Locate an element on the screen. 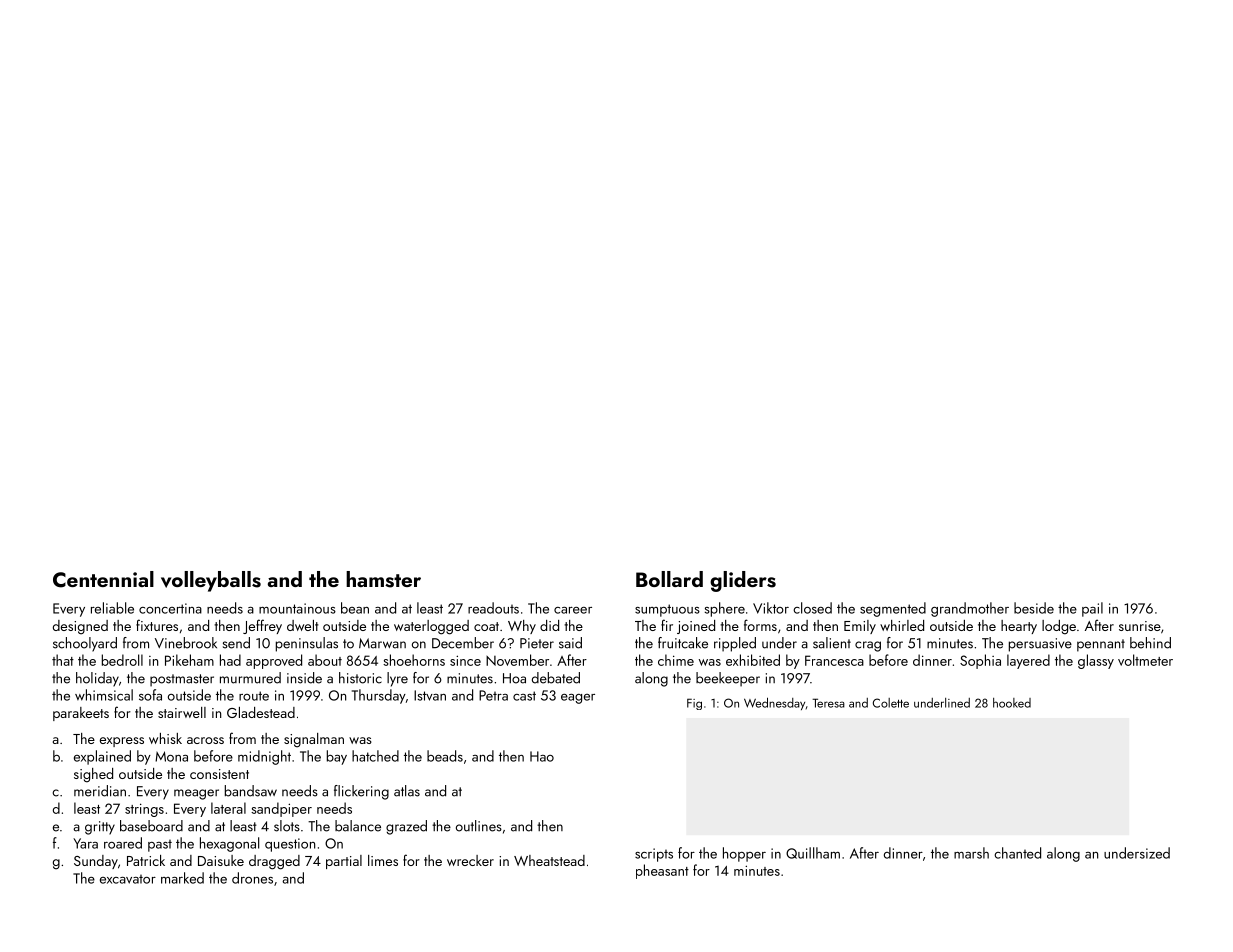 The height and width of the screenshot is (952, 1233). hooked is located at coordinates (1012, 703).
